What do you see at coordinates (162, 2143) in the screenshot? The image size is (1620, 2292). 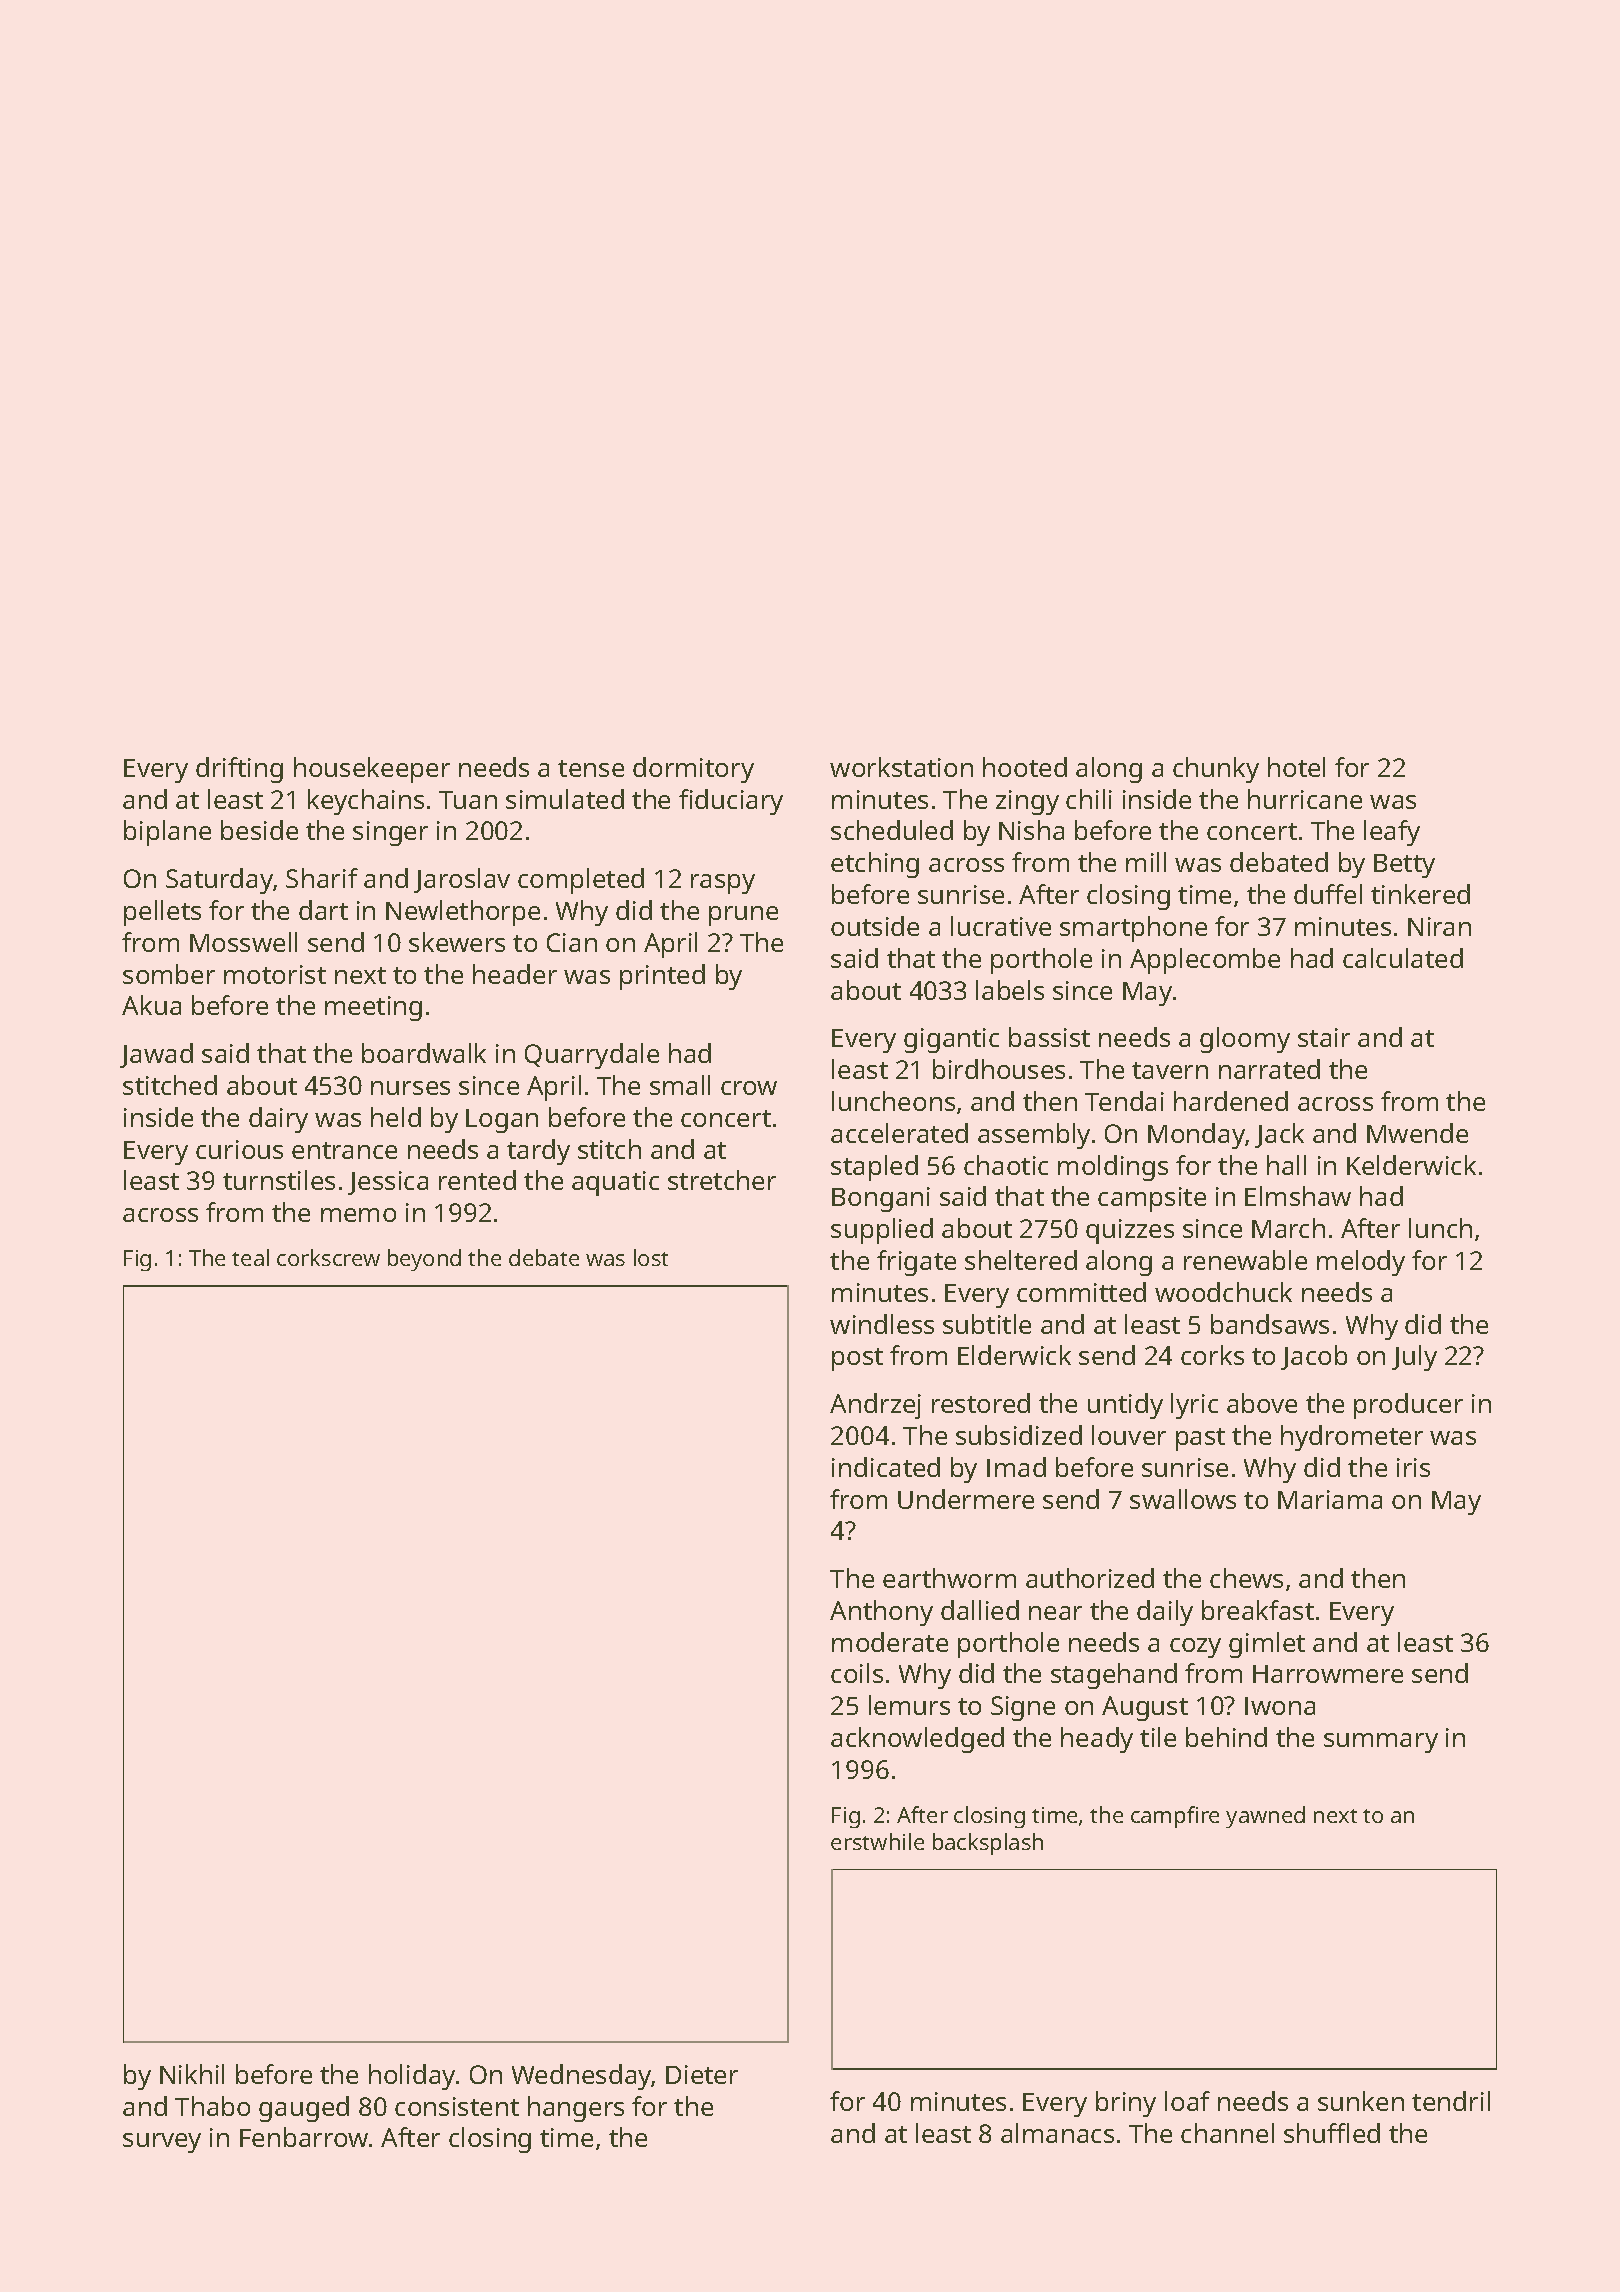 I see `survey` at bounding box center [162, 2143].
